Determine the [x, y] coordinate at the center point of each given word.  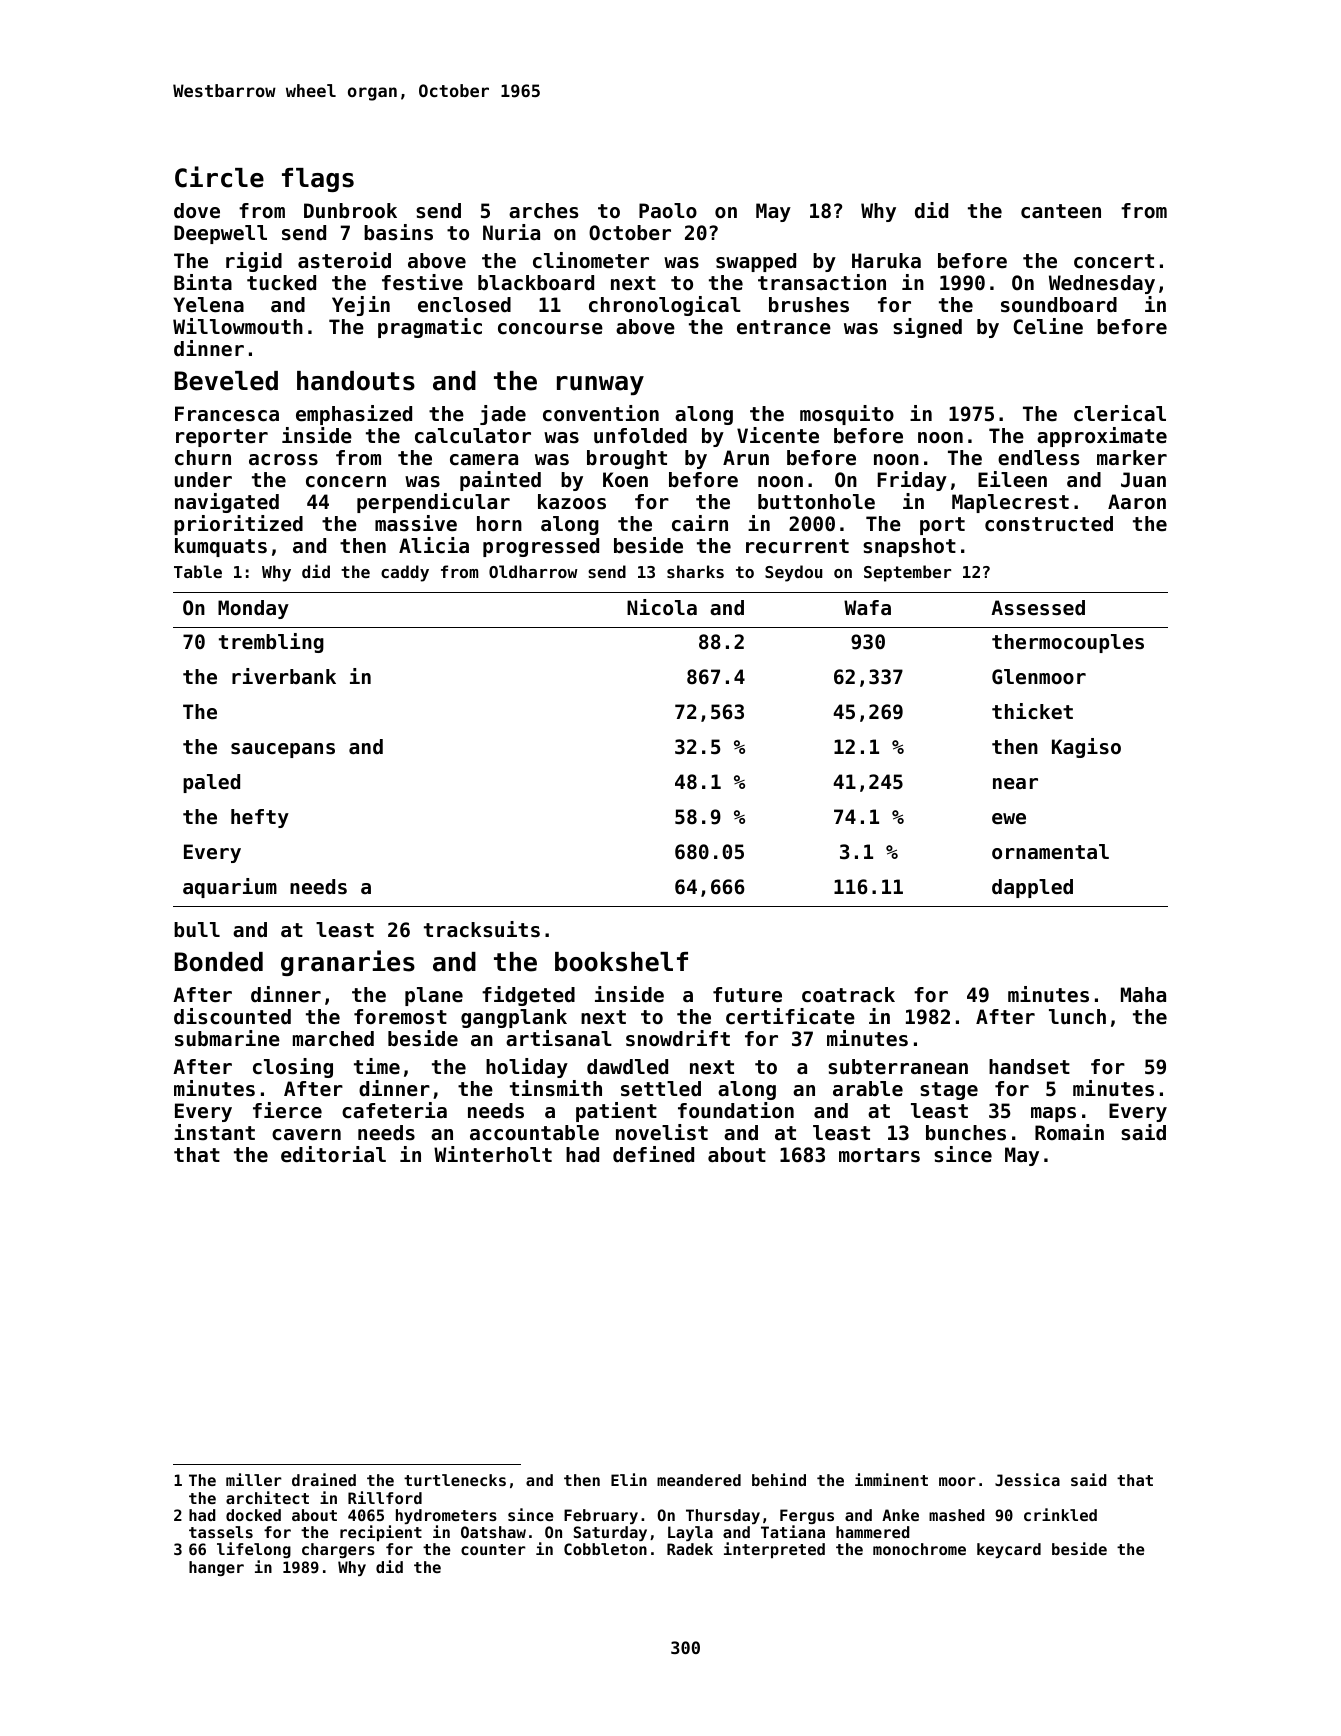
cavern [306, 1134]
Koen [625, 480]
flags [318, 180]
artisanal [559, 1038]
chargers [338, 1550]
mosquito [847, 415]
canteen [1061, 211]
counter [493, 1549]
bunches [966, 1133]
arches [543, 211]
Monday [253, 609]
